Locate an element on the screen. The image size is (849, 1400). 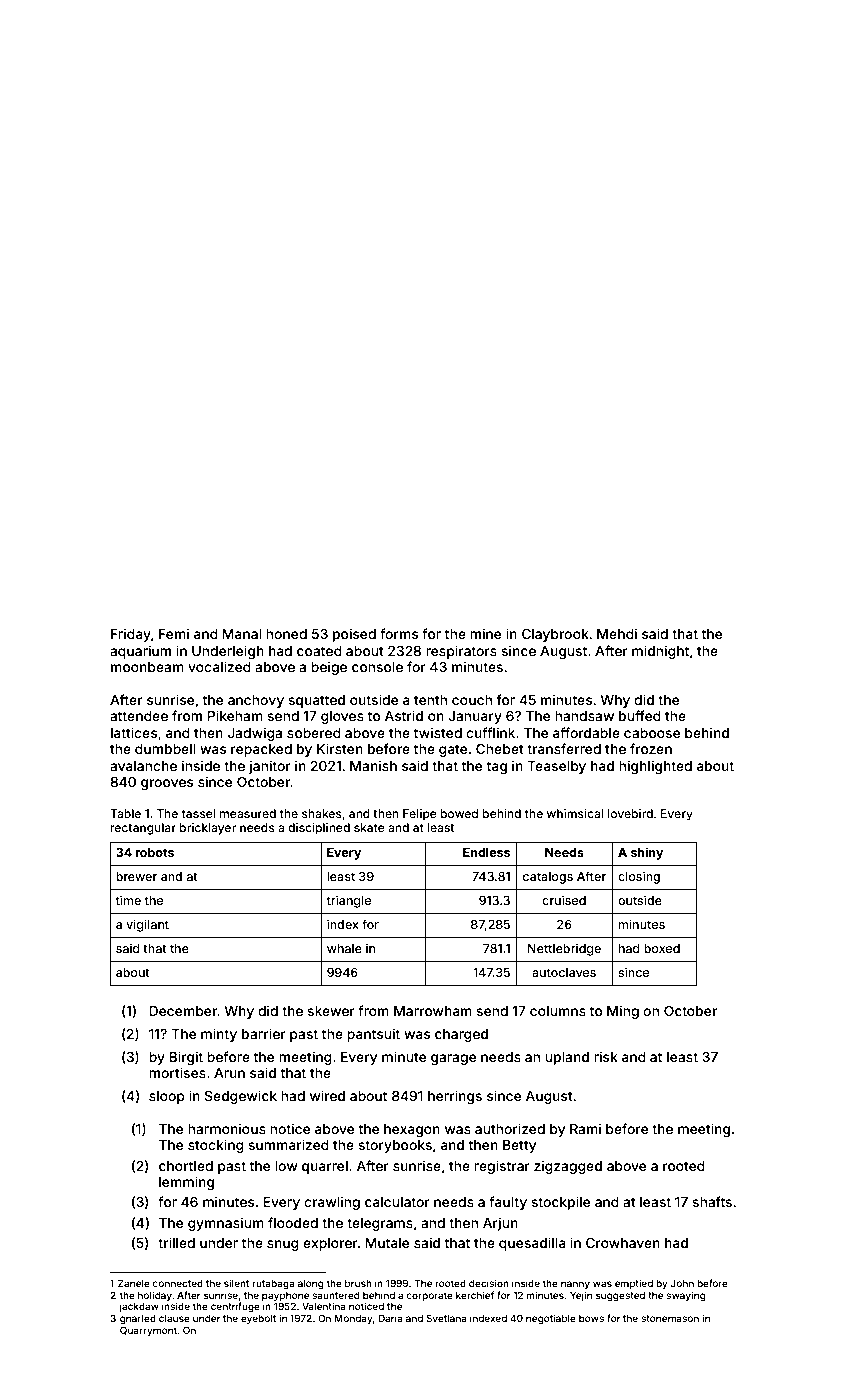
mortises is located at coordinates (177, 1072).
